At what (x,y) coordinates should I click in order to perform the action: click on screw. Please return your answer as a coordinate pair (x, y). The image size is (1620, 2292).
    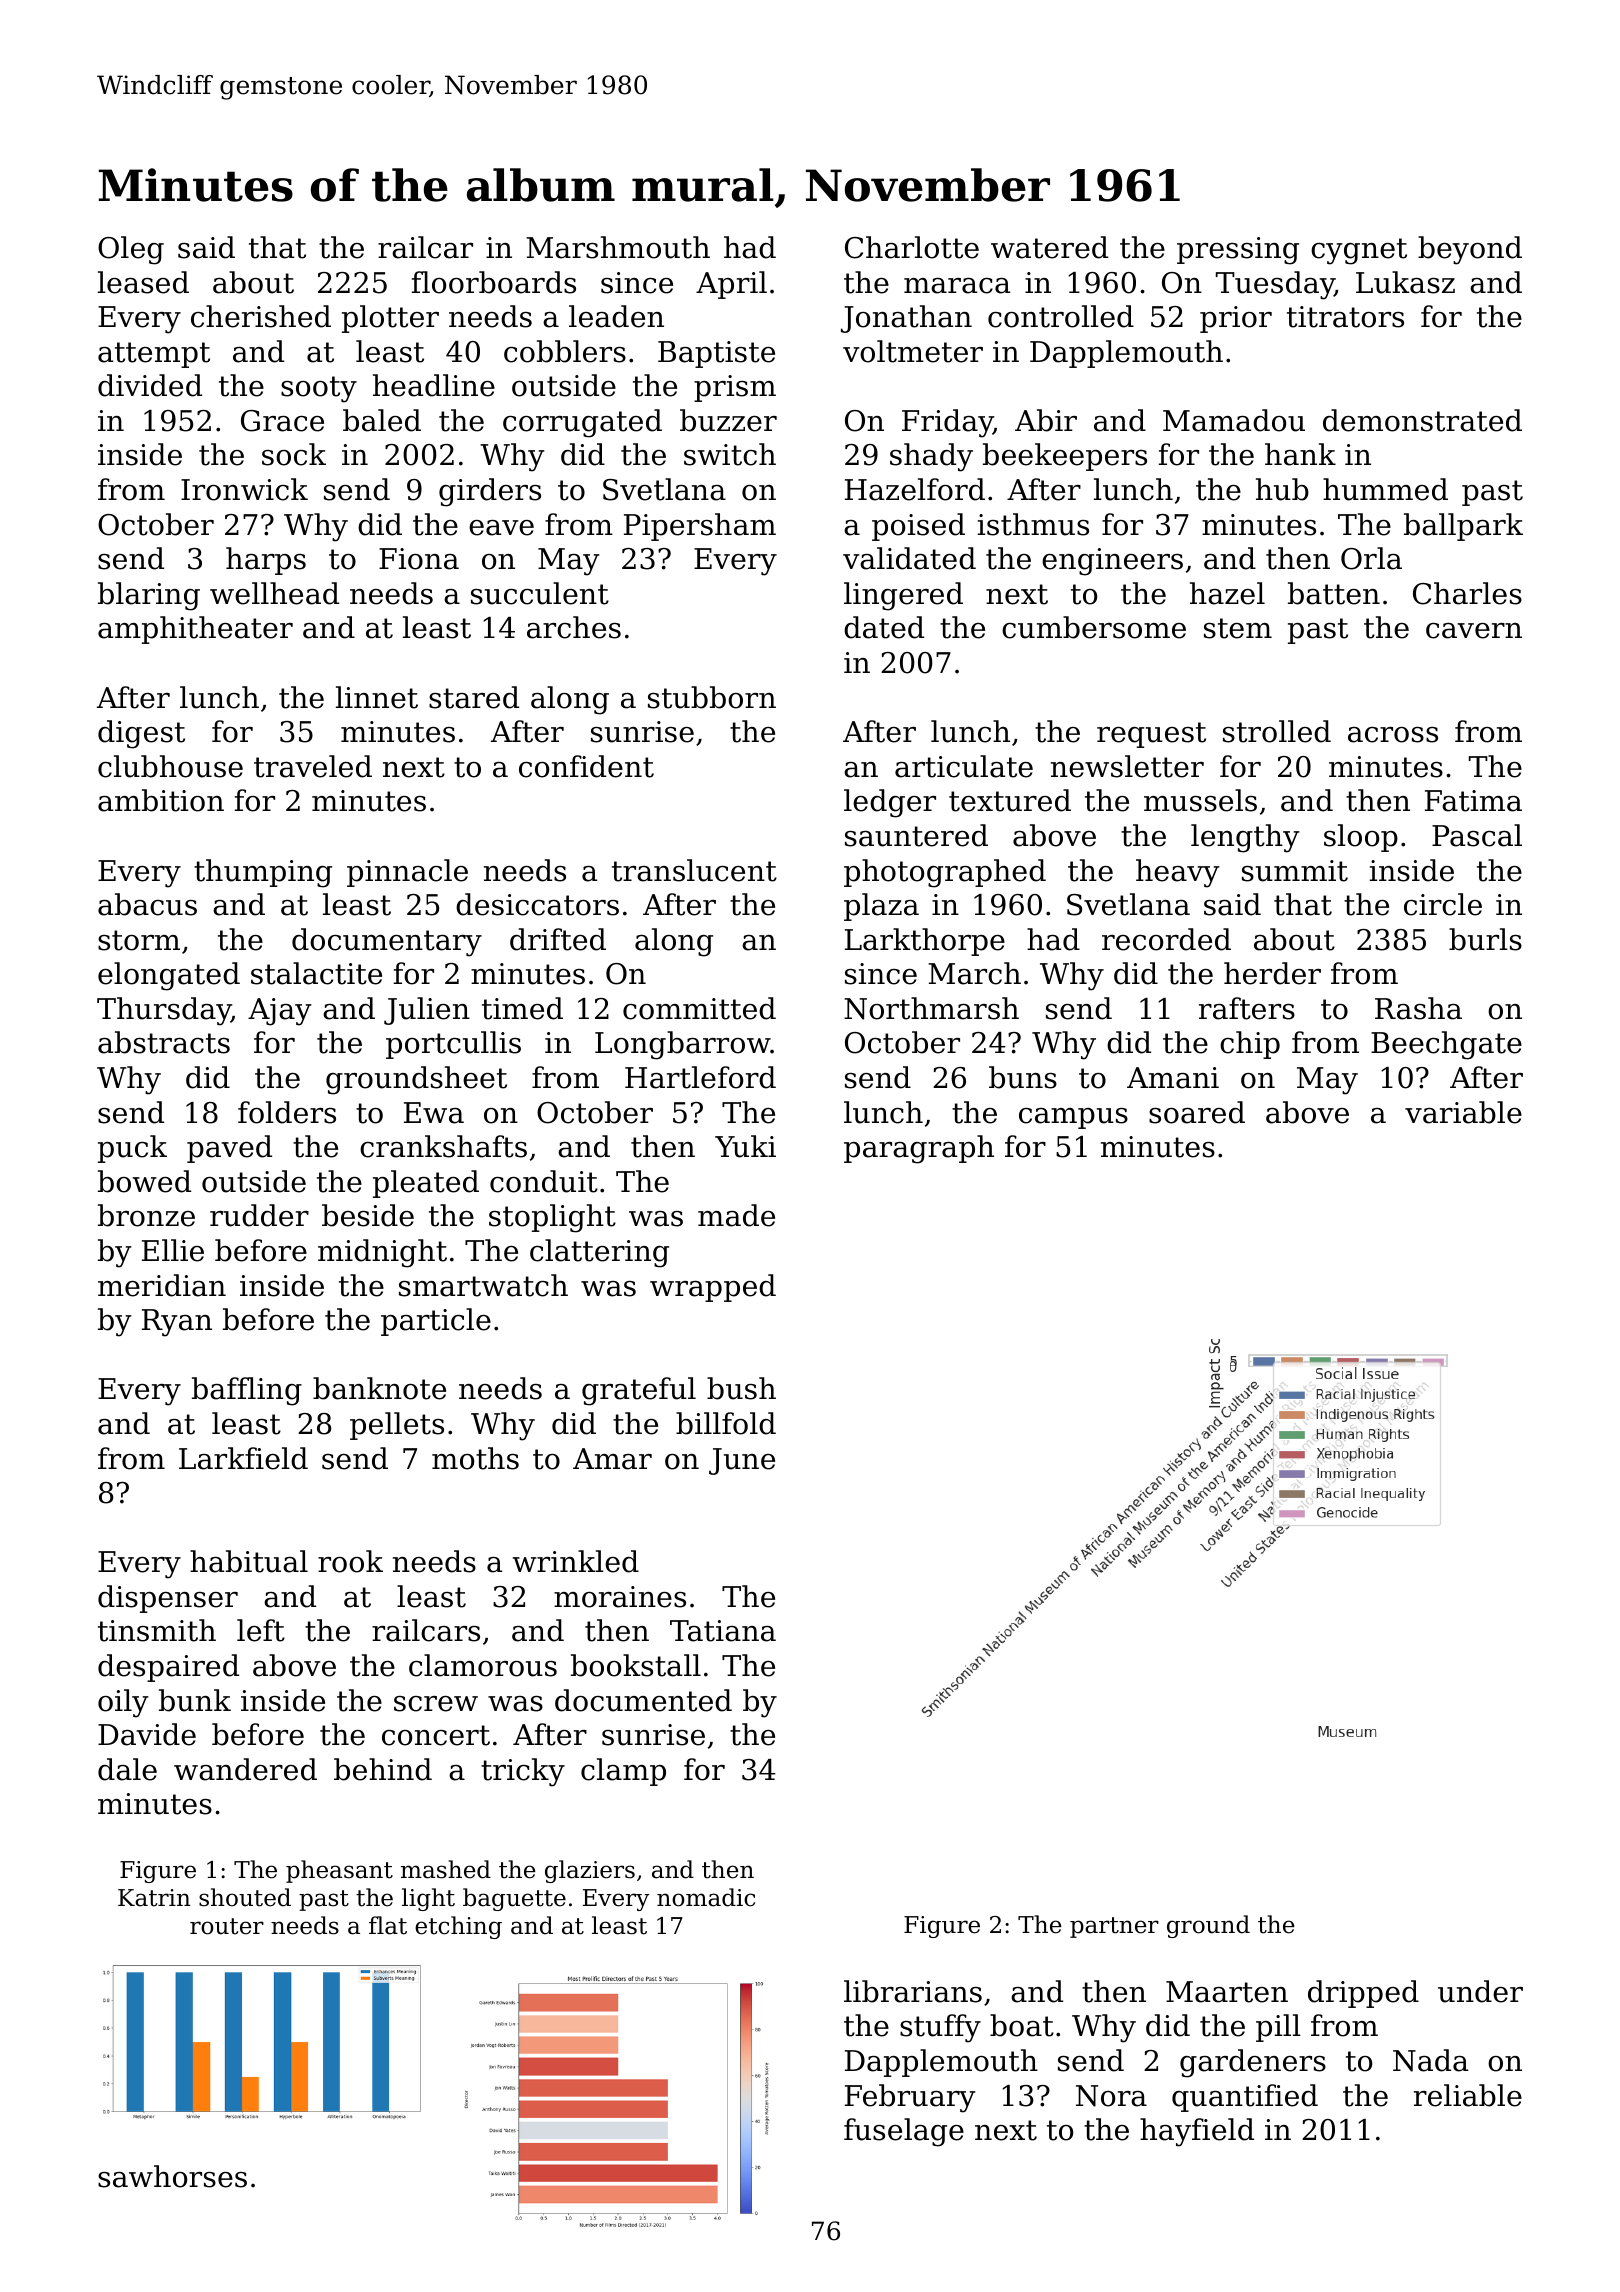
    Looking at the image, I should click on (436, 1704).
